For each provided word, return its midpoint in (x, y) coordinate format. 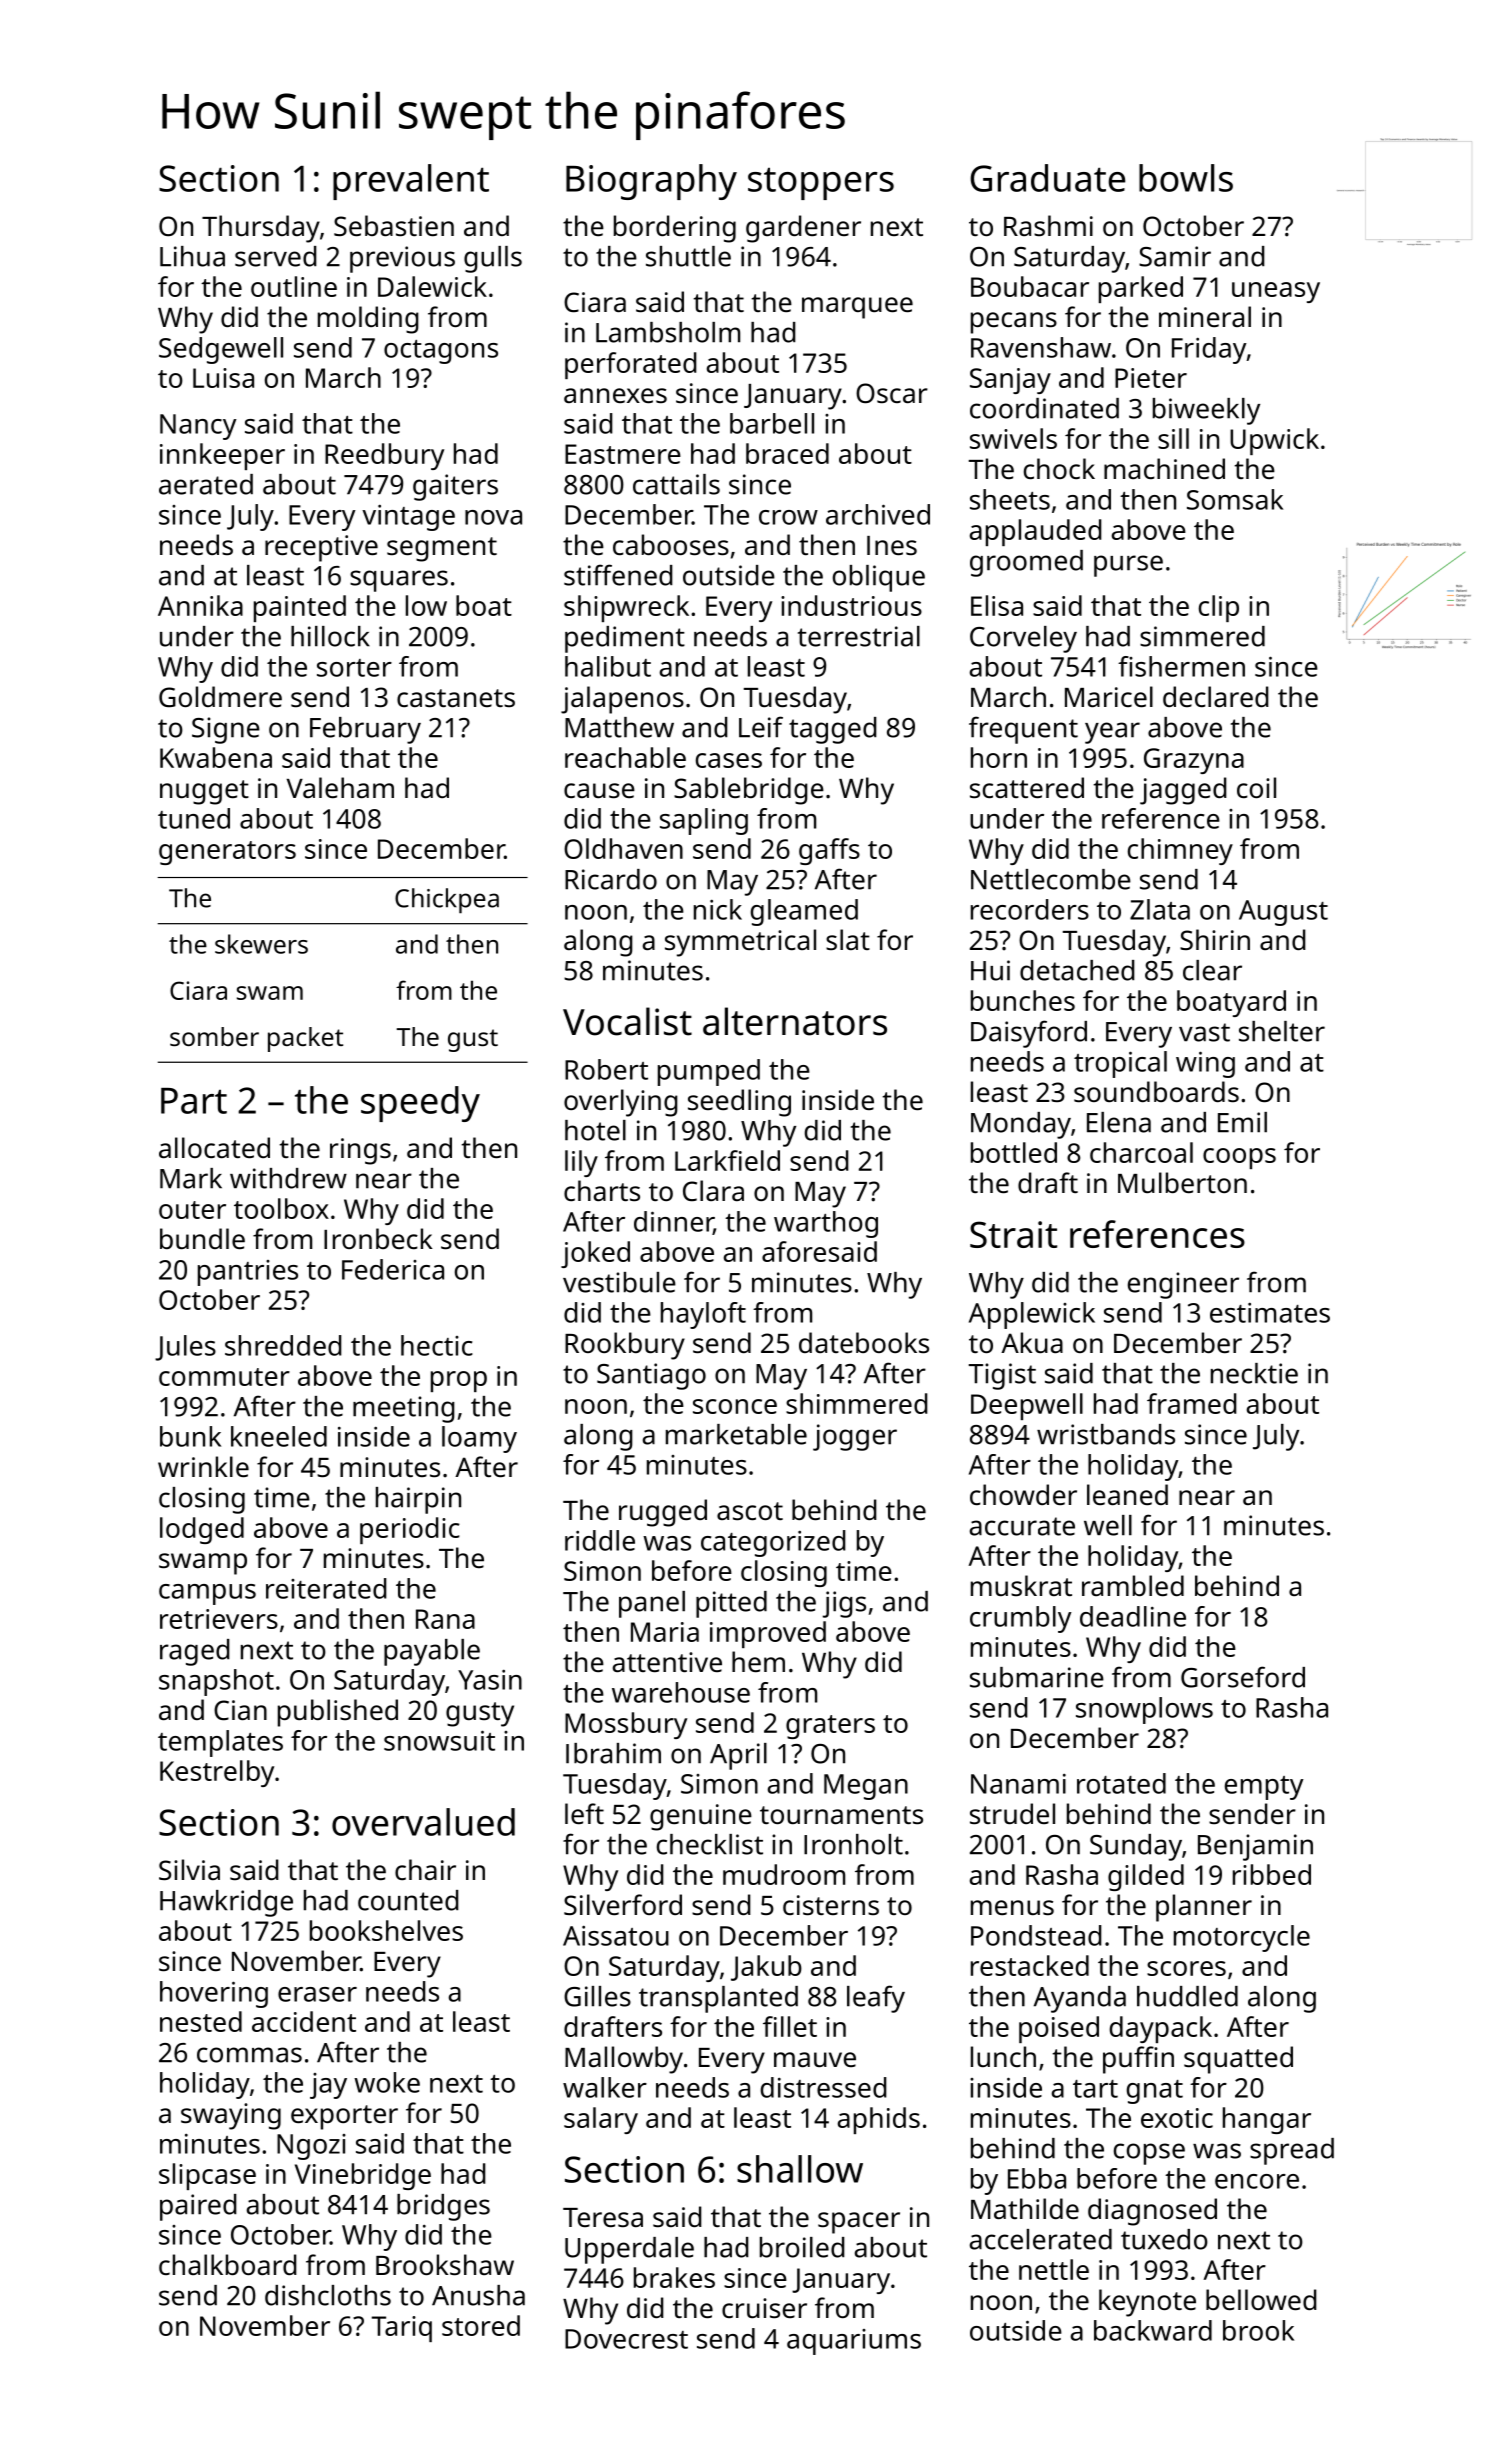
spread (1292, 2151)
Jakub (766, 1968)
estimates (1270, 1312)
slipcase (207, 2176)
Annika (200, 605)
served (276, 256)
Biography (651, 182)
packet (305, 1039)
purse (1128, 566)
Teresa (603, 2218)
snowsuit (439, 1740)
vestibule (619, 1282)
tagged (833, 730)
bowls (1186, 178)
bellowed (1261, 2300)
